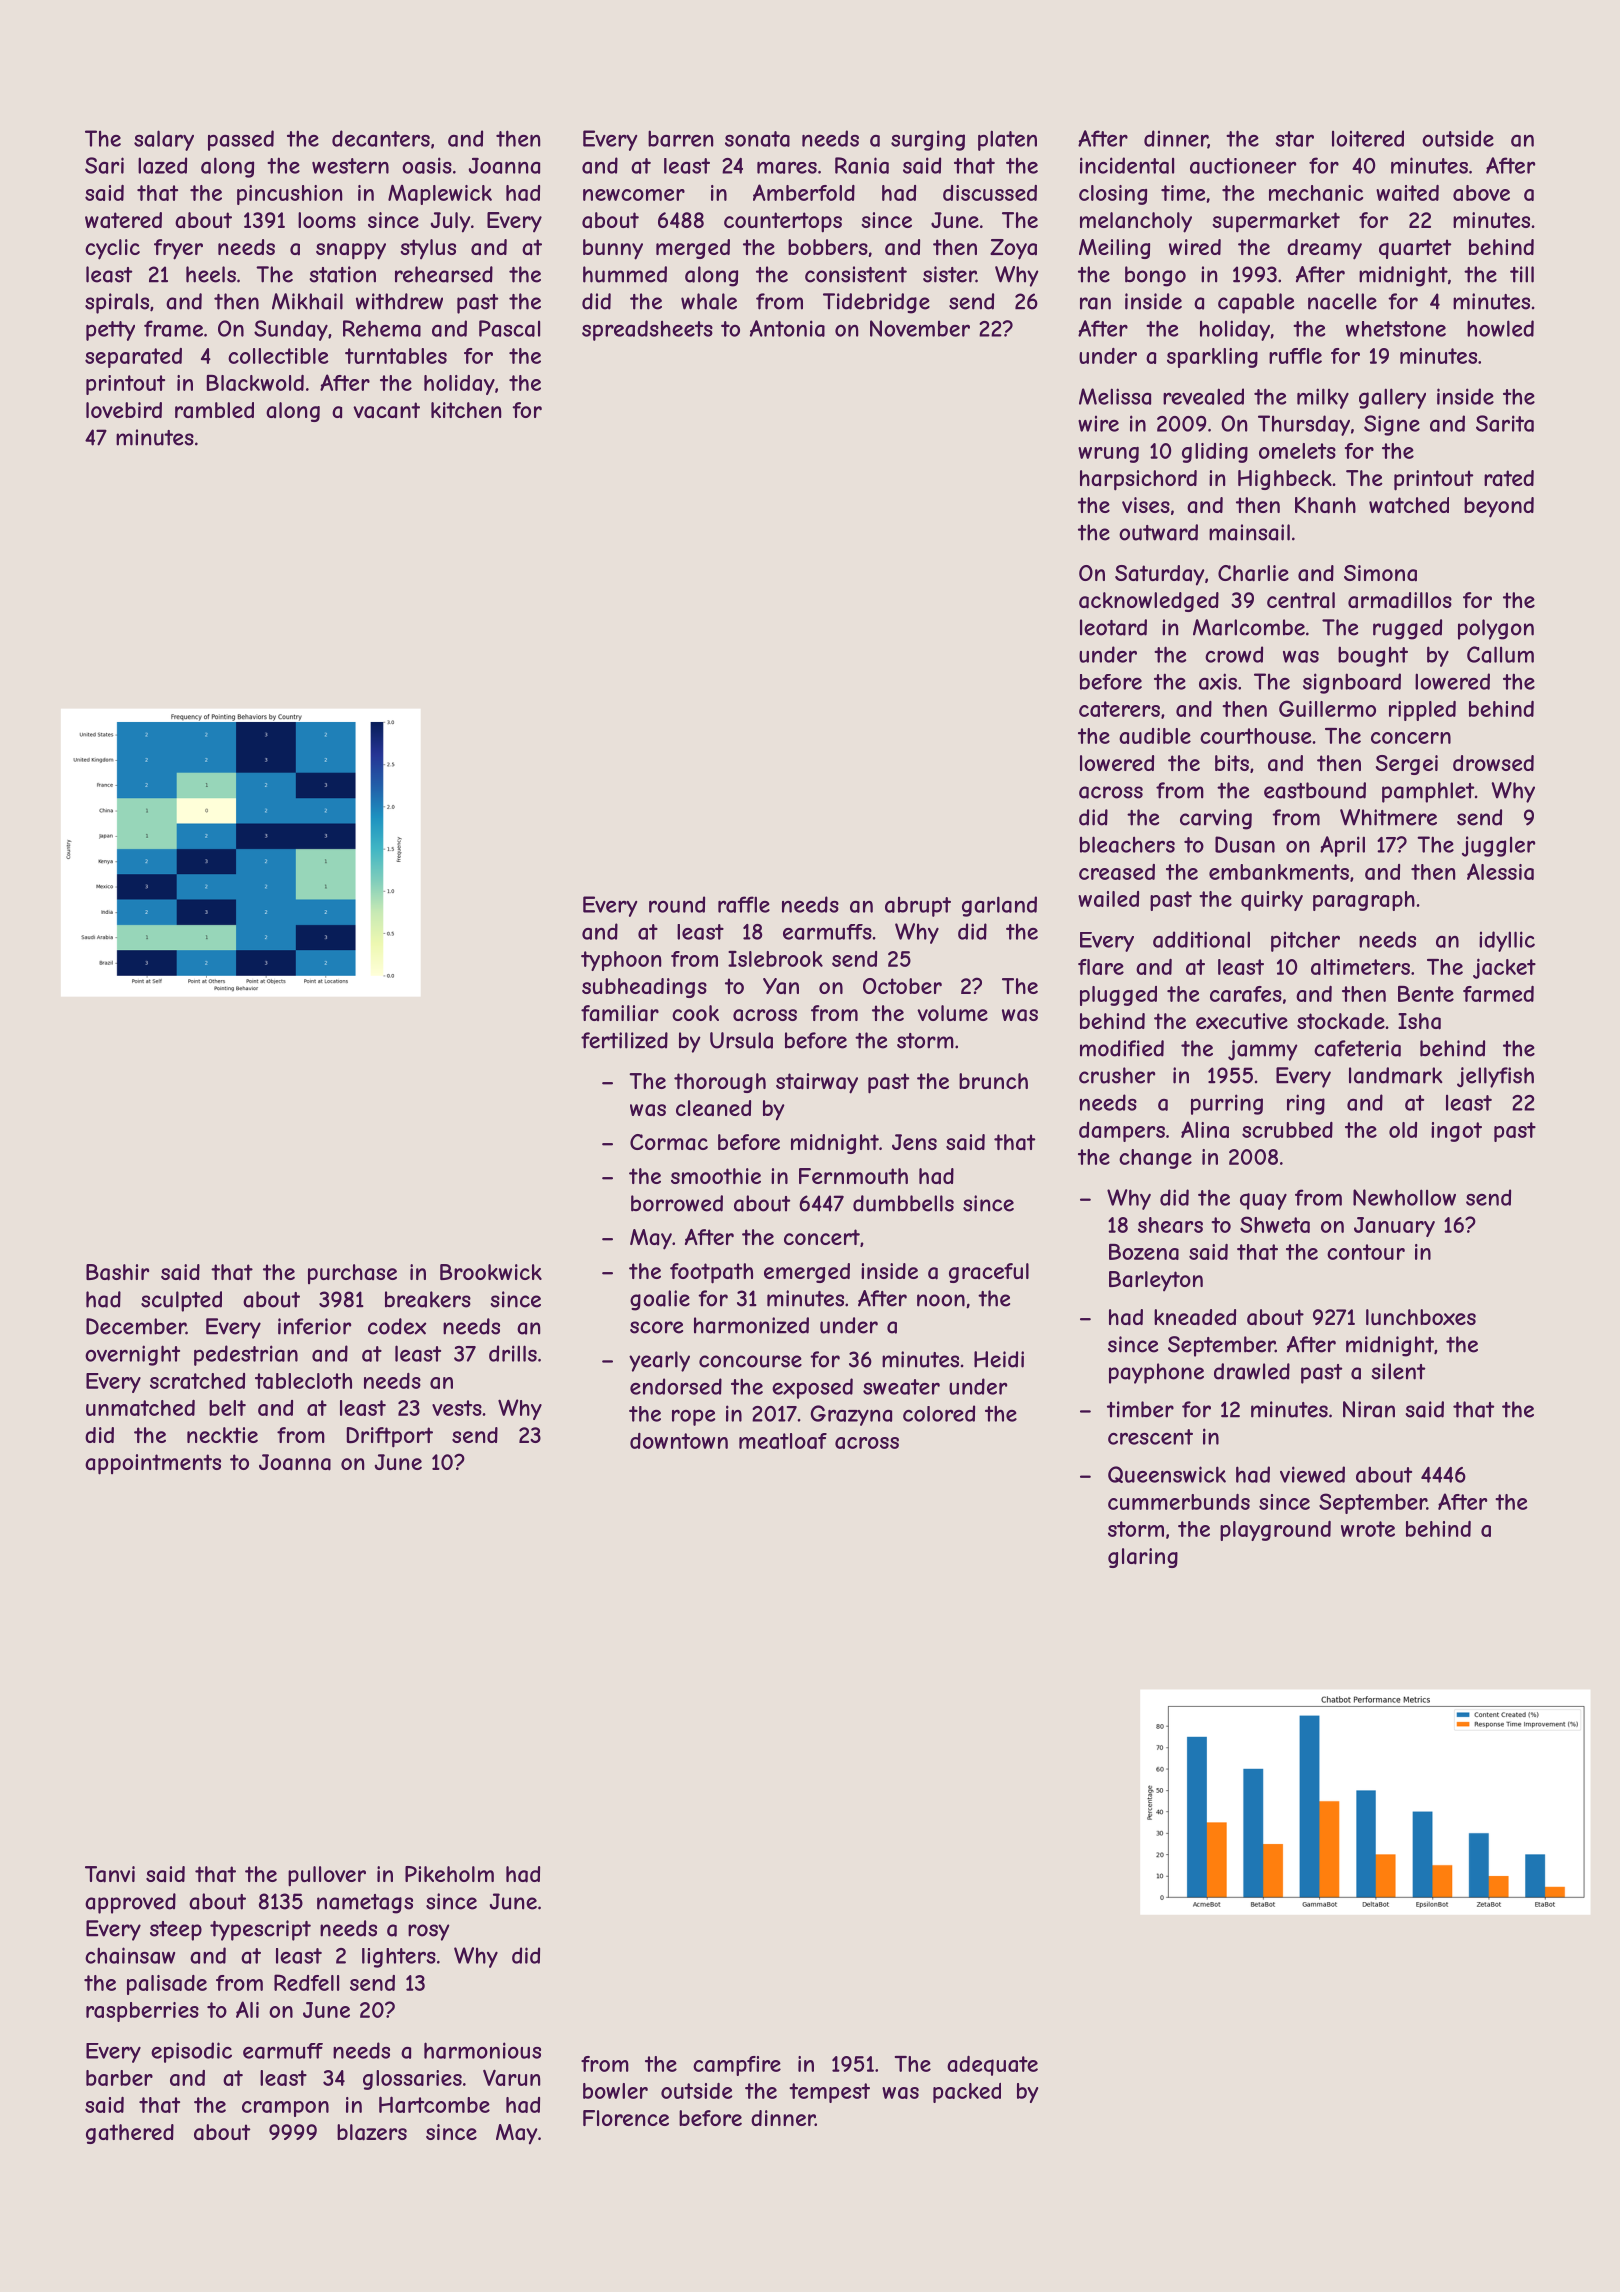  Describe the element at coordinates (626, 2118) in the document. I see `Florence` at that location.
